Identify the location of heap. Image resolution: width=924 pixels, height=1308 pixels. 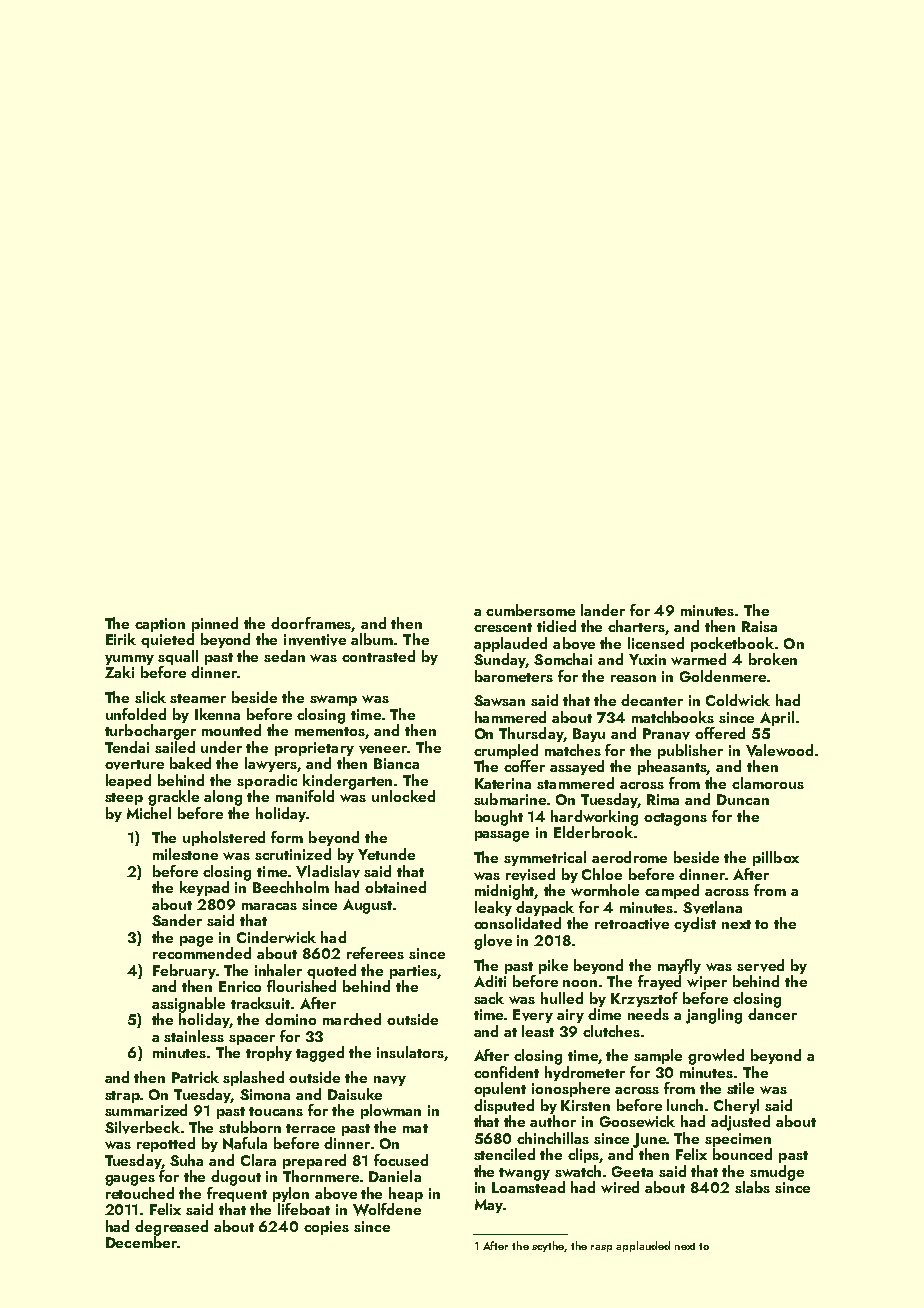
(406, 1194).
